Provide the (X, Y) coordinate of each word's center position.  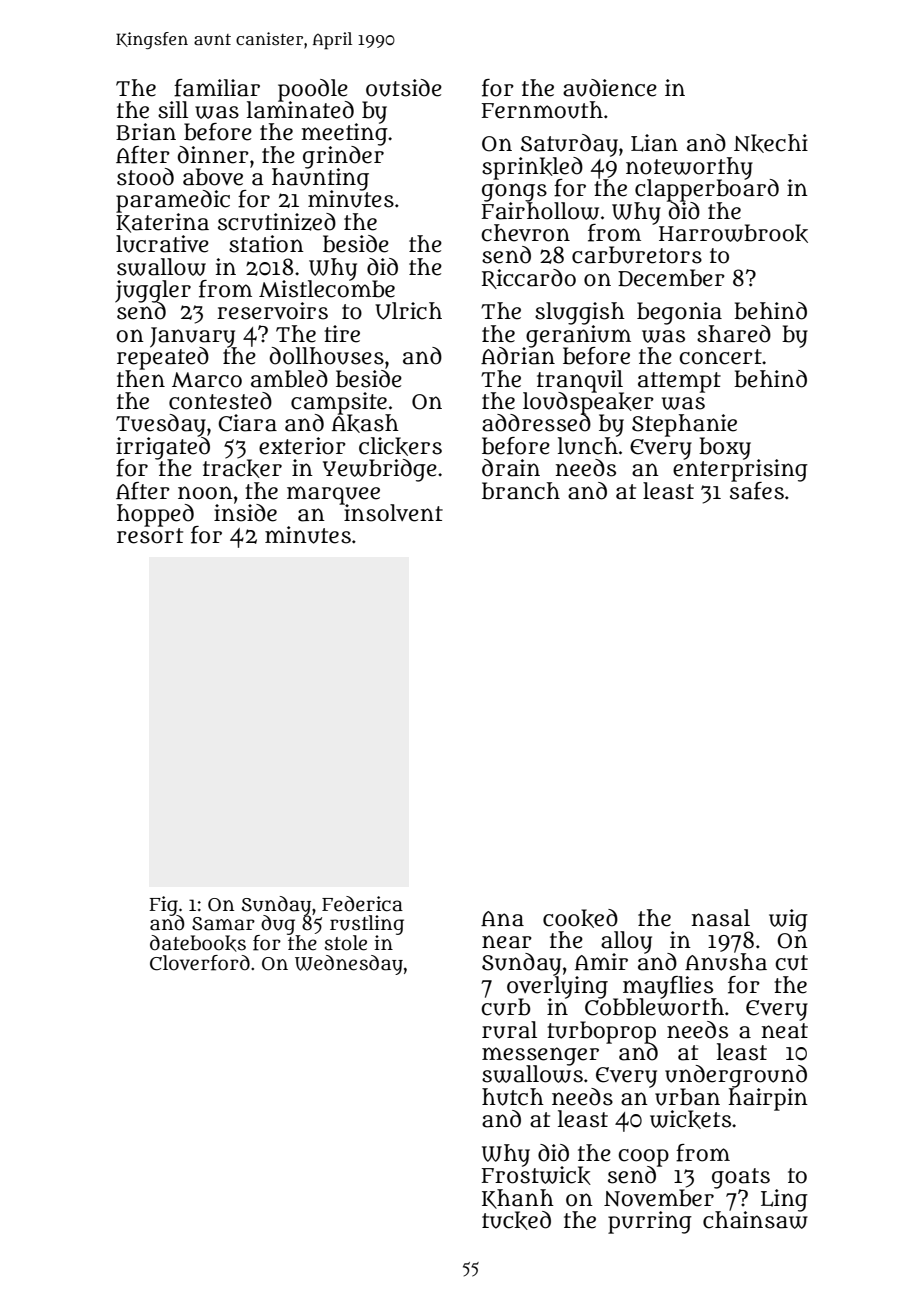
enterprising (740, 470)
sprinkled (532, 168)
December (671, 278)
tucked (516, 1220)
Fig (164, 905)
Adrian (518, 356)
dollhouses (327, 356)
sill (173, 110)
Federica (362, 904)
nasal (720, 918)
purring (650, 1222)
